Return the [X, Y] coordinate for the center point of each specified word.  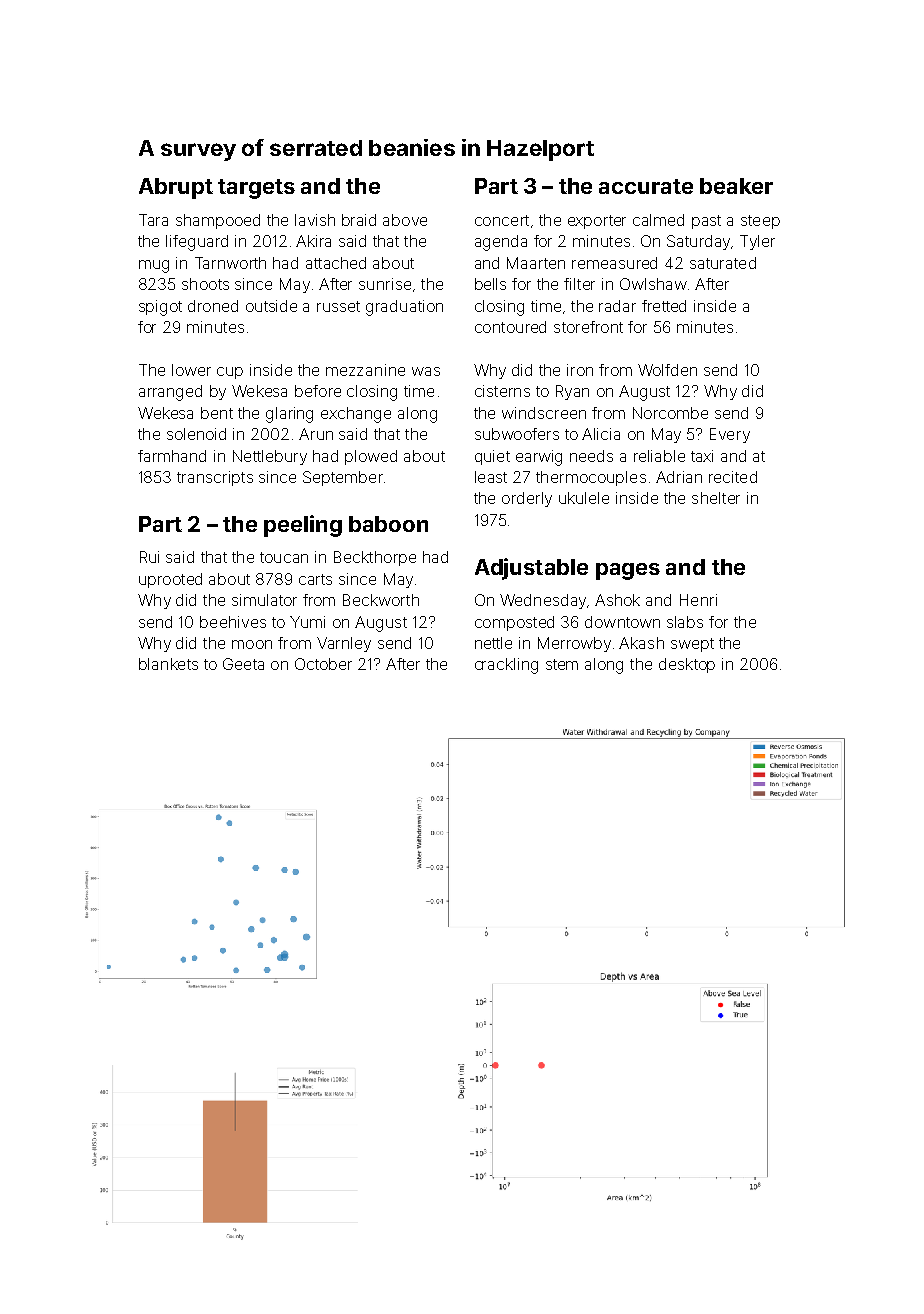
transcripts [215, 478]
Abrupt [176, 188]
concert [502, 220]
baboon [388, 524]
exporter [597, 222]
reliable [659, 456]
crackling [506, 666]
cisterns [502, 391]
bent [217, 413]
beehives [233, 622]
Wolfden [667, 370]
